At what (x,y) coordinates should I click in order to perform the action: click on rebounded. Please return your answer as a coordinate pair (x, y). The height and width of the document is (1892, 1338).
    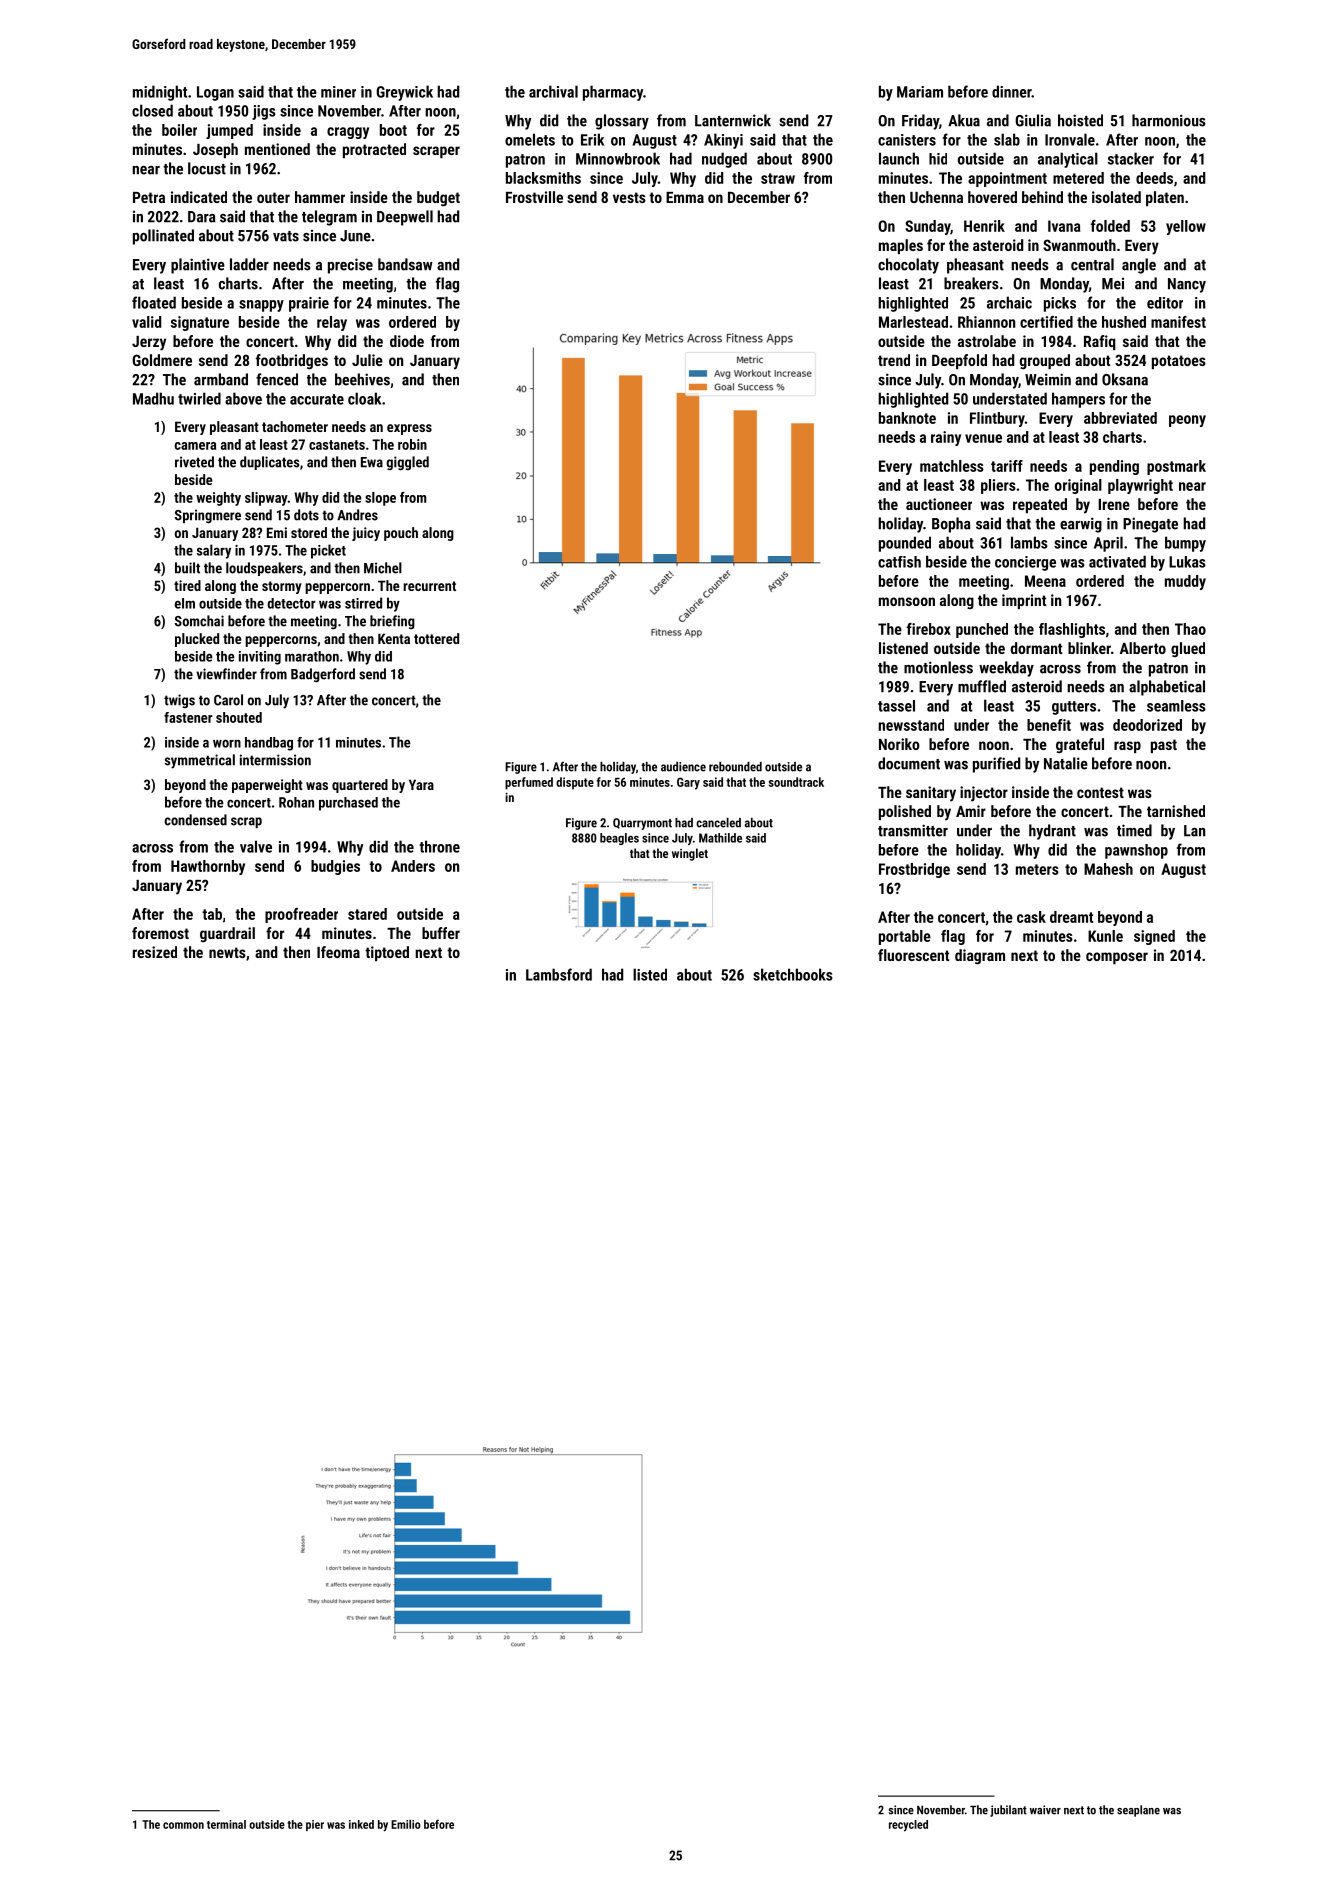
    Looking at the image, I should click on (735, 767).
